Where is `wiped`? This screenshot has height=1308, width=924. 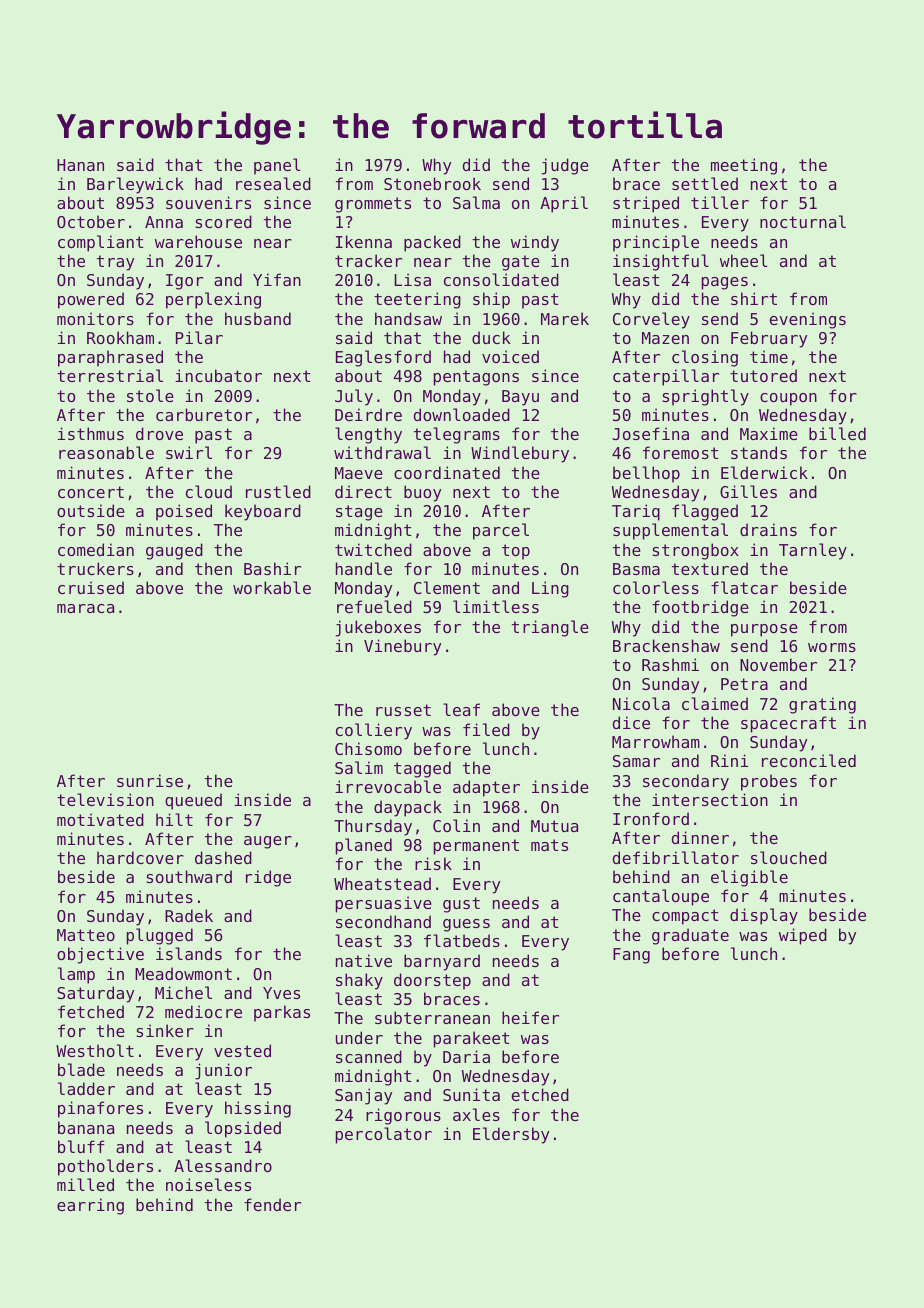 wiped is located at coordinates (803, 936).
